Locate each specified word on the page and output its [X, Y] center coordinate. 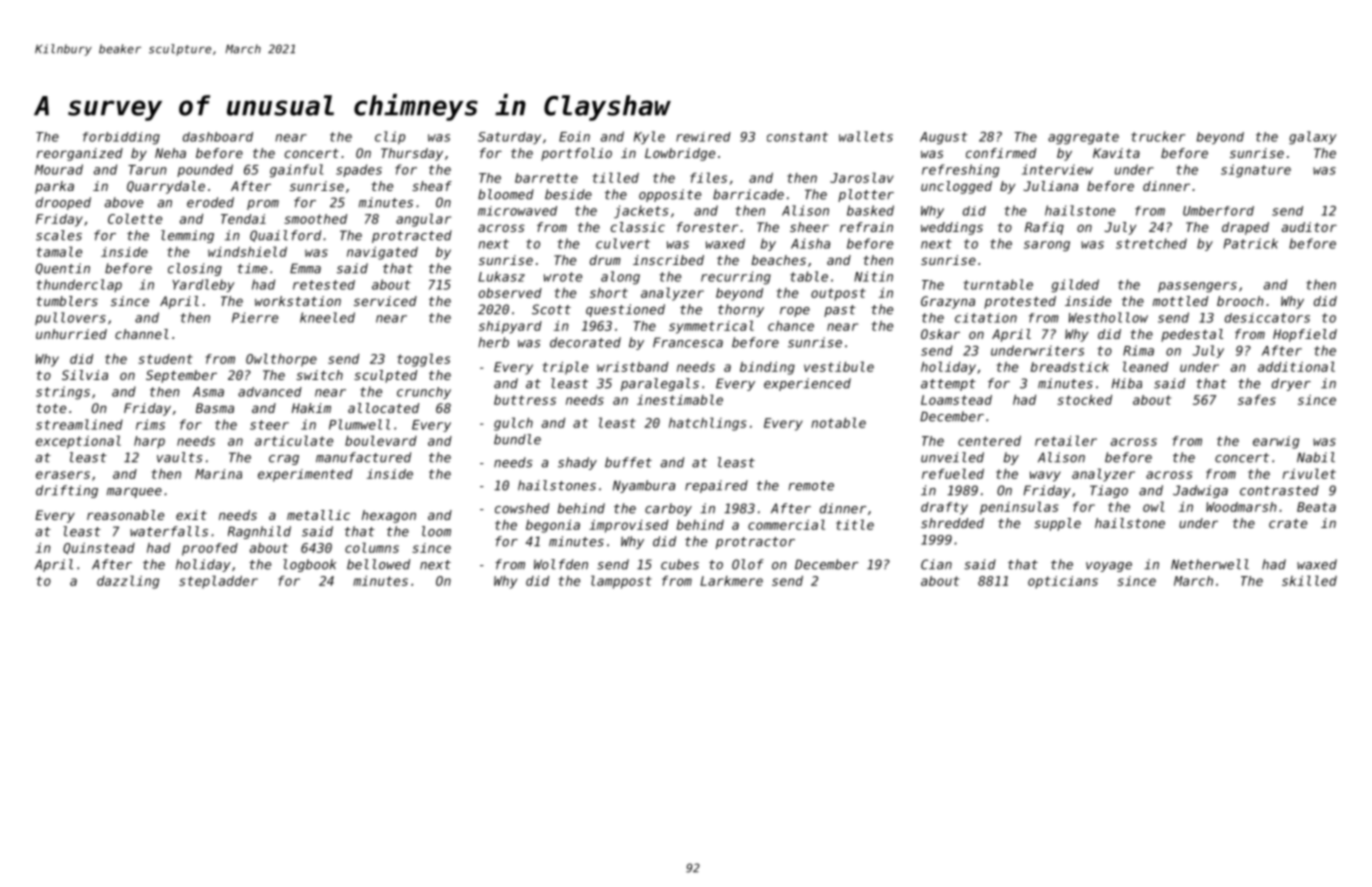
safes [1257, 400]
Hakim [311, 408]
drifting [67, 491]
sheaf [432, 186]
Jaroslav [862, 177]
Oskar [940, 334]
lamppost [621, 582]
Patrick [1251, 243]
